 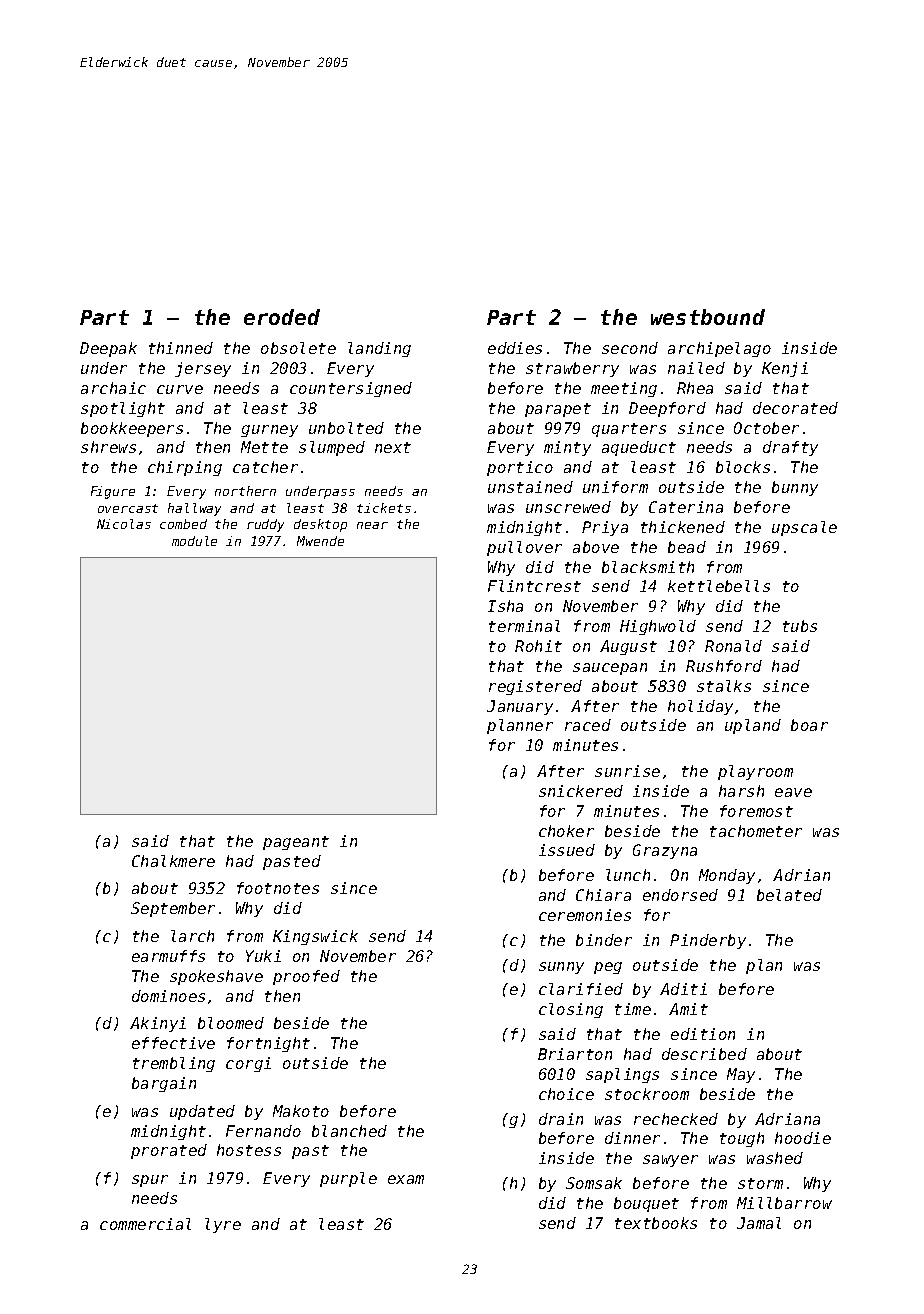 What do you see at coordinates (665, 851) in the page?
I see `Grazyna` at bounding box center [665, 851].
